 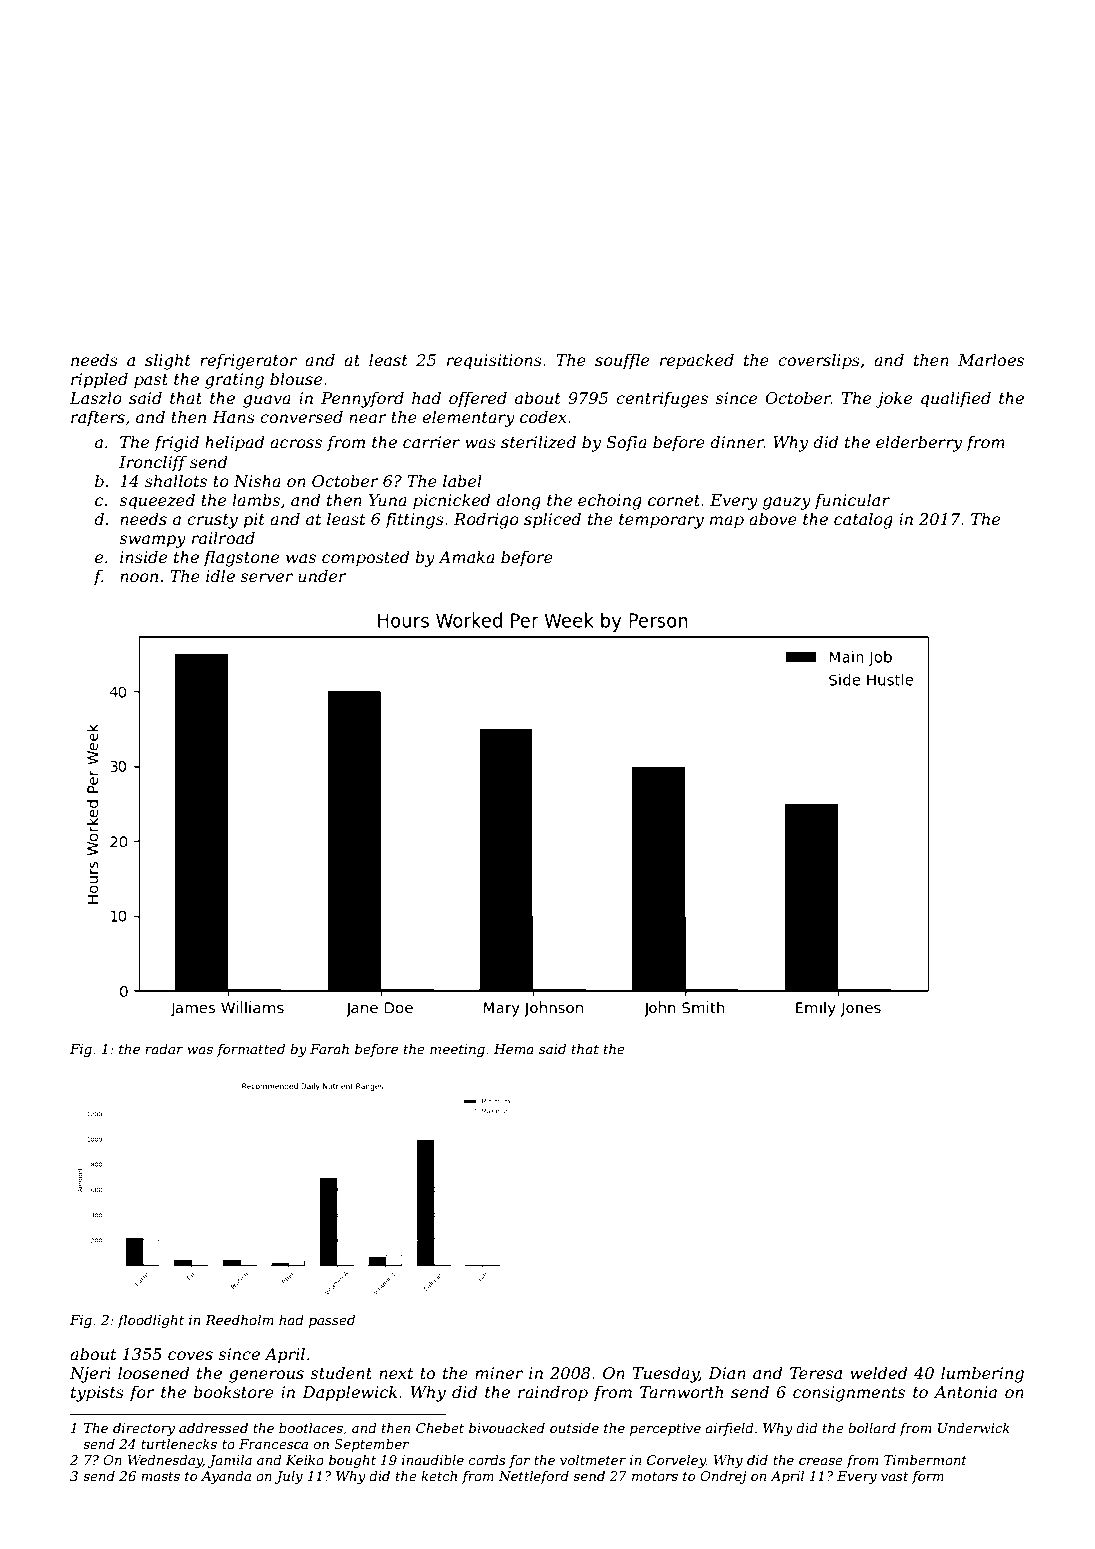 What do you see at coordinates (160, 1476) in the document?
I see `masts` at bounding box center [160, 1476].
